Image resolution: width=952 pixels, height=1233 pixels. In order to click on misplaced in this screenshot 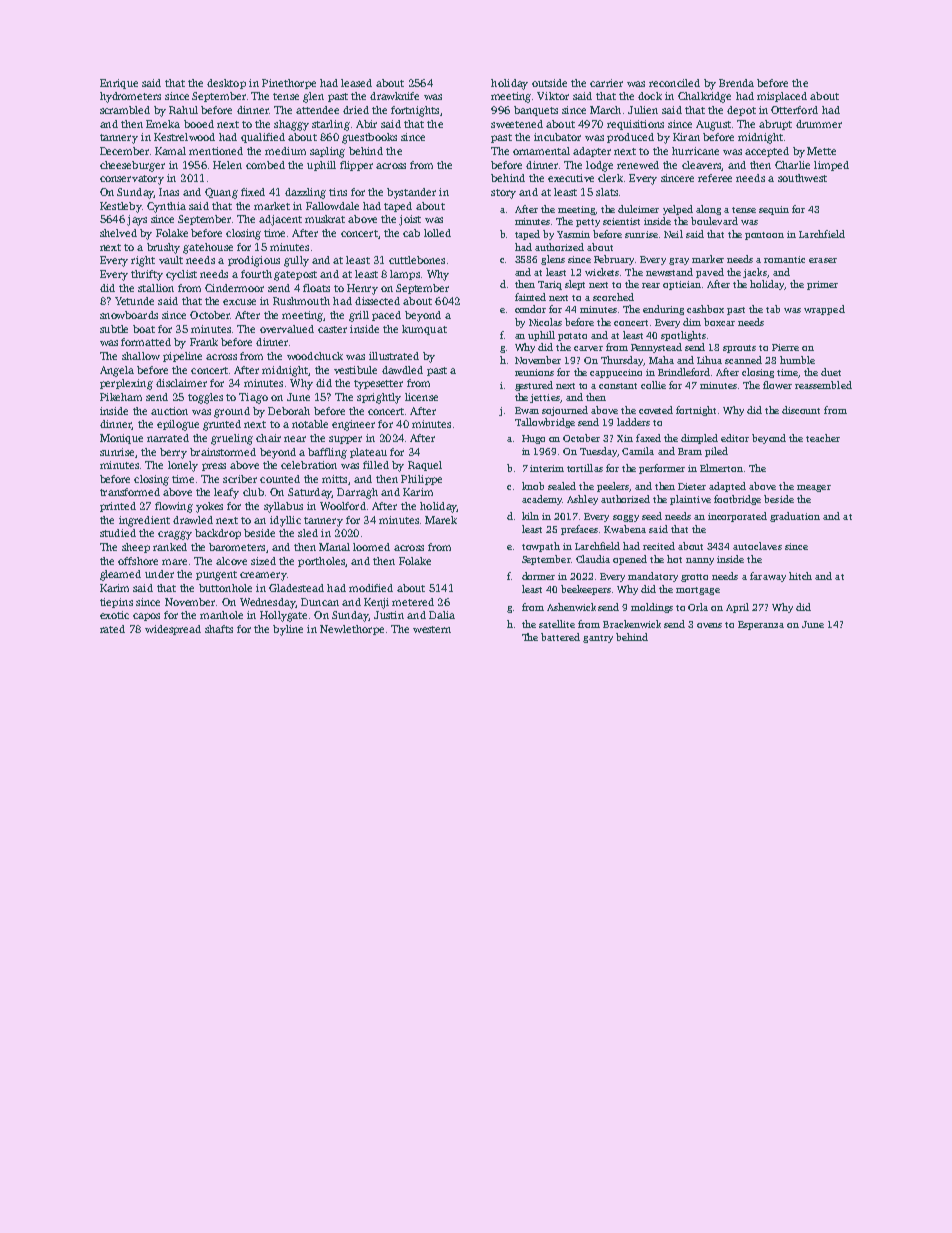, I will do `click(782, 97)`.
